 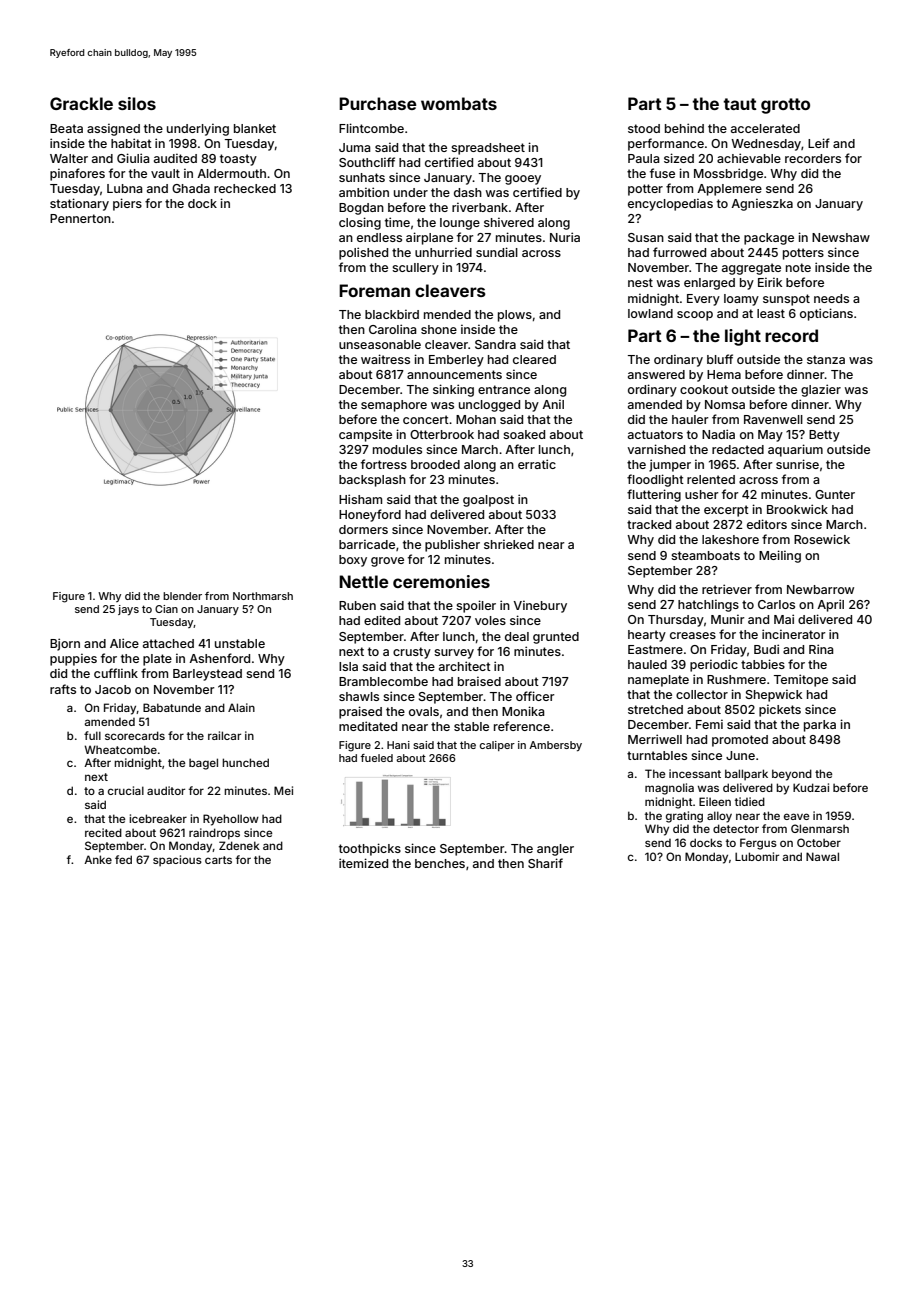 What do you see at coordinates (459, 103) in the screenshot?
I see `wombats` at bounding box center [459, 103].
